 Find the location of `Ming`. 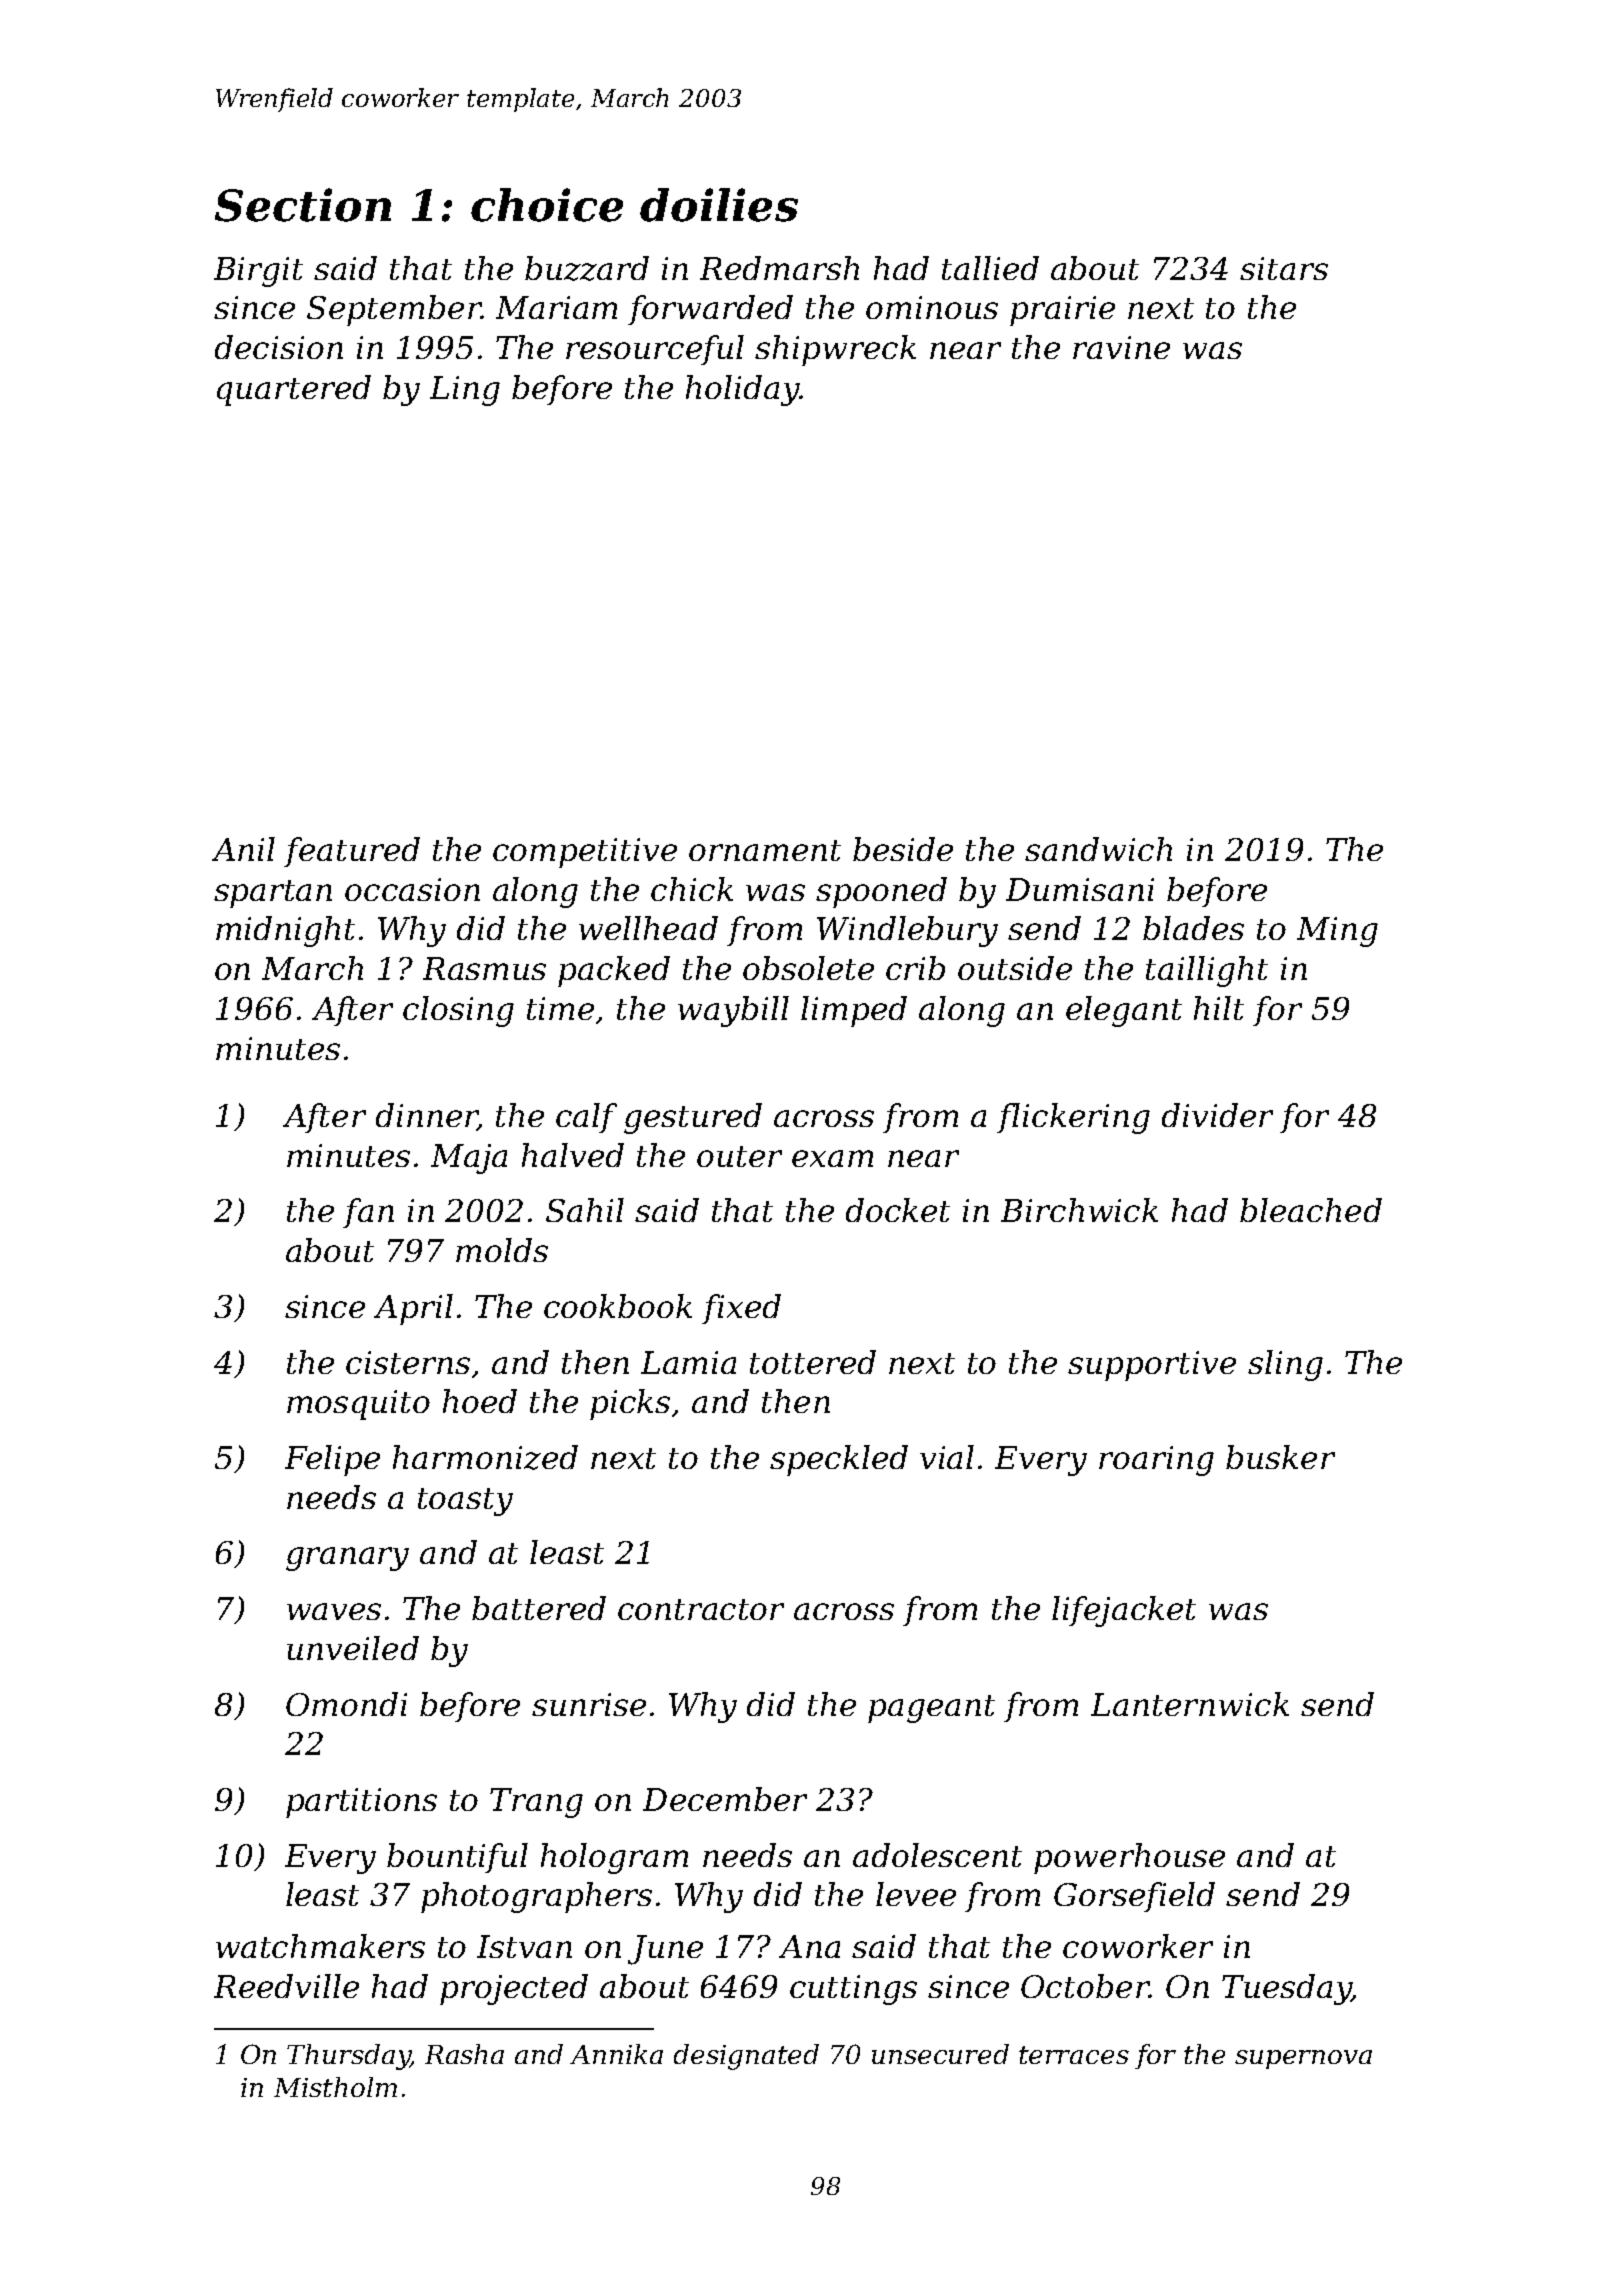

Ming is located at coordinates (1337, 932).
